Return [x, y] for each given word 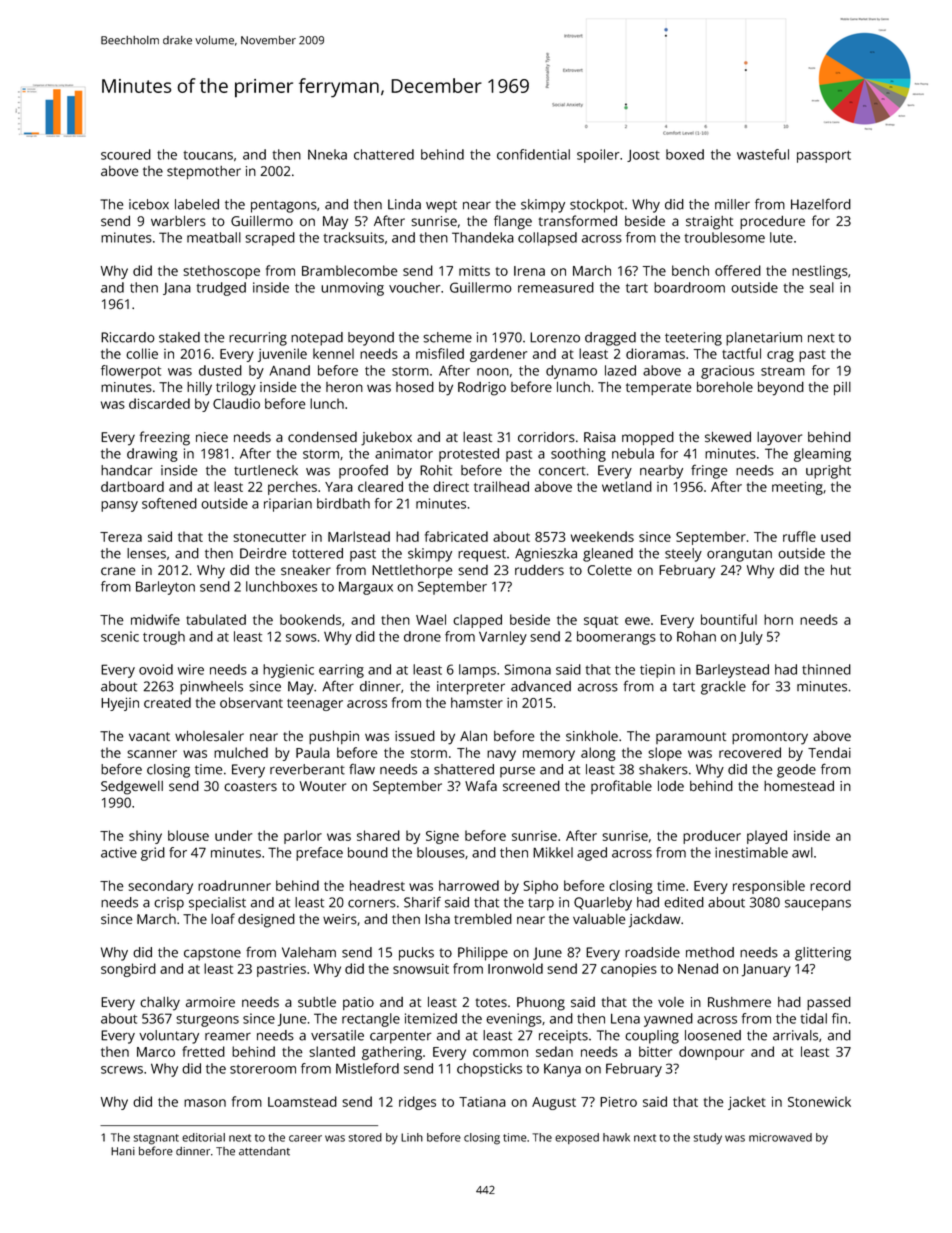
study [708, 1139]
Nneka [327, 154]
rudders [539, 570]
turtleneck [266, 470]
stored [365, 1137]
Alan [473, 736]
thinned [826, 669]
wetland [627, 486]
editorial [203, 1137]
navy [501, 755]
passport [824, 156]
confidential [533, 154]
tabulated [216, 619]
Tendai [829, 752]
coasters [250, 787]
